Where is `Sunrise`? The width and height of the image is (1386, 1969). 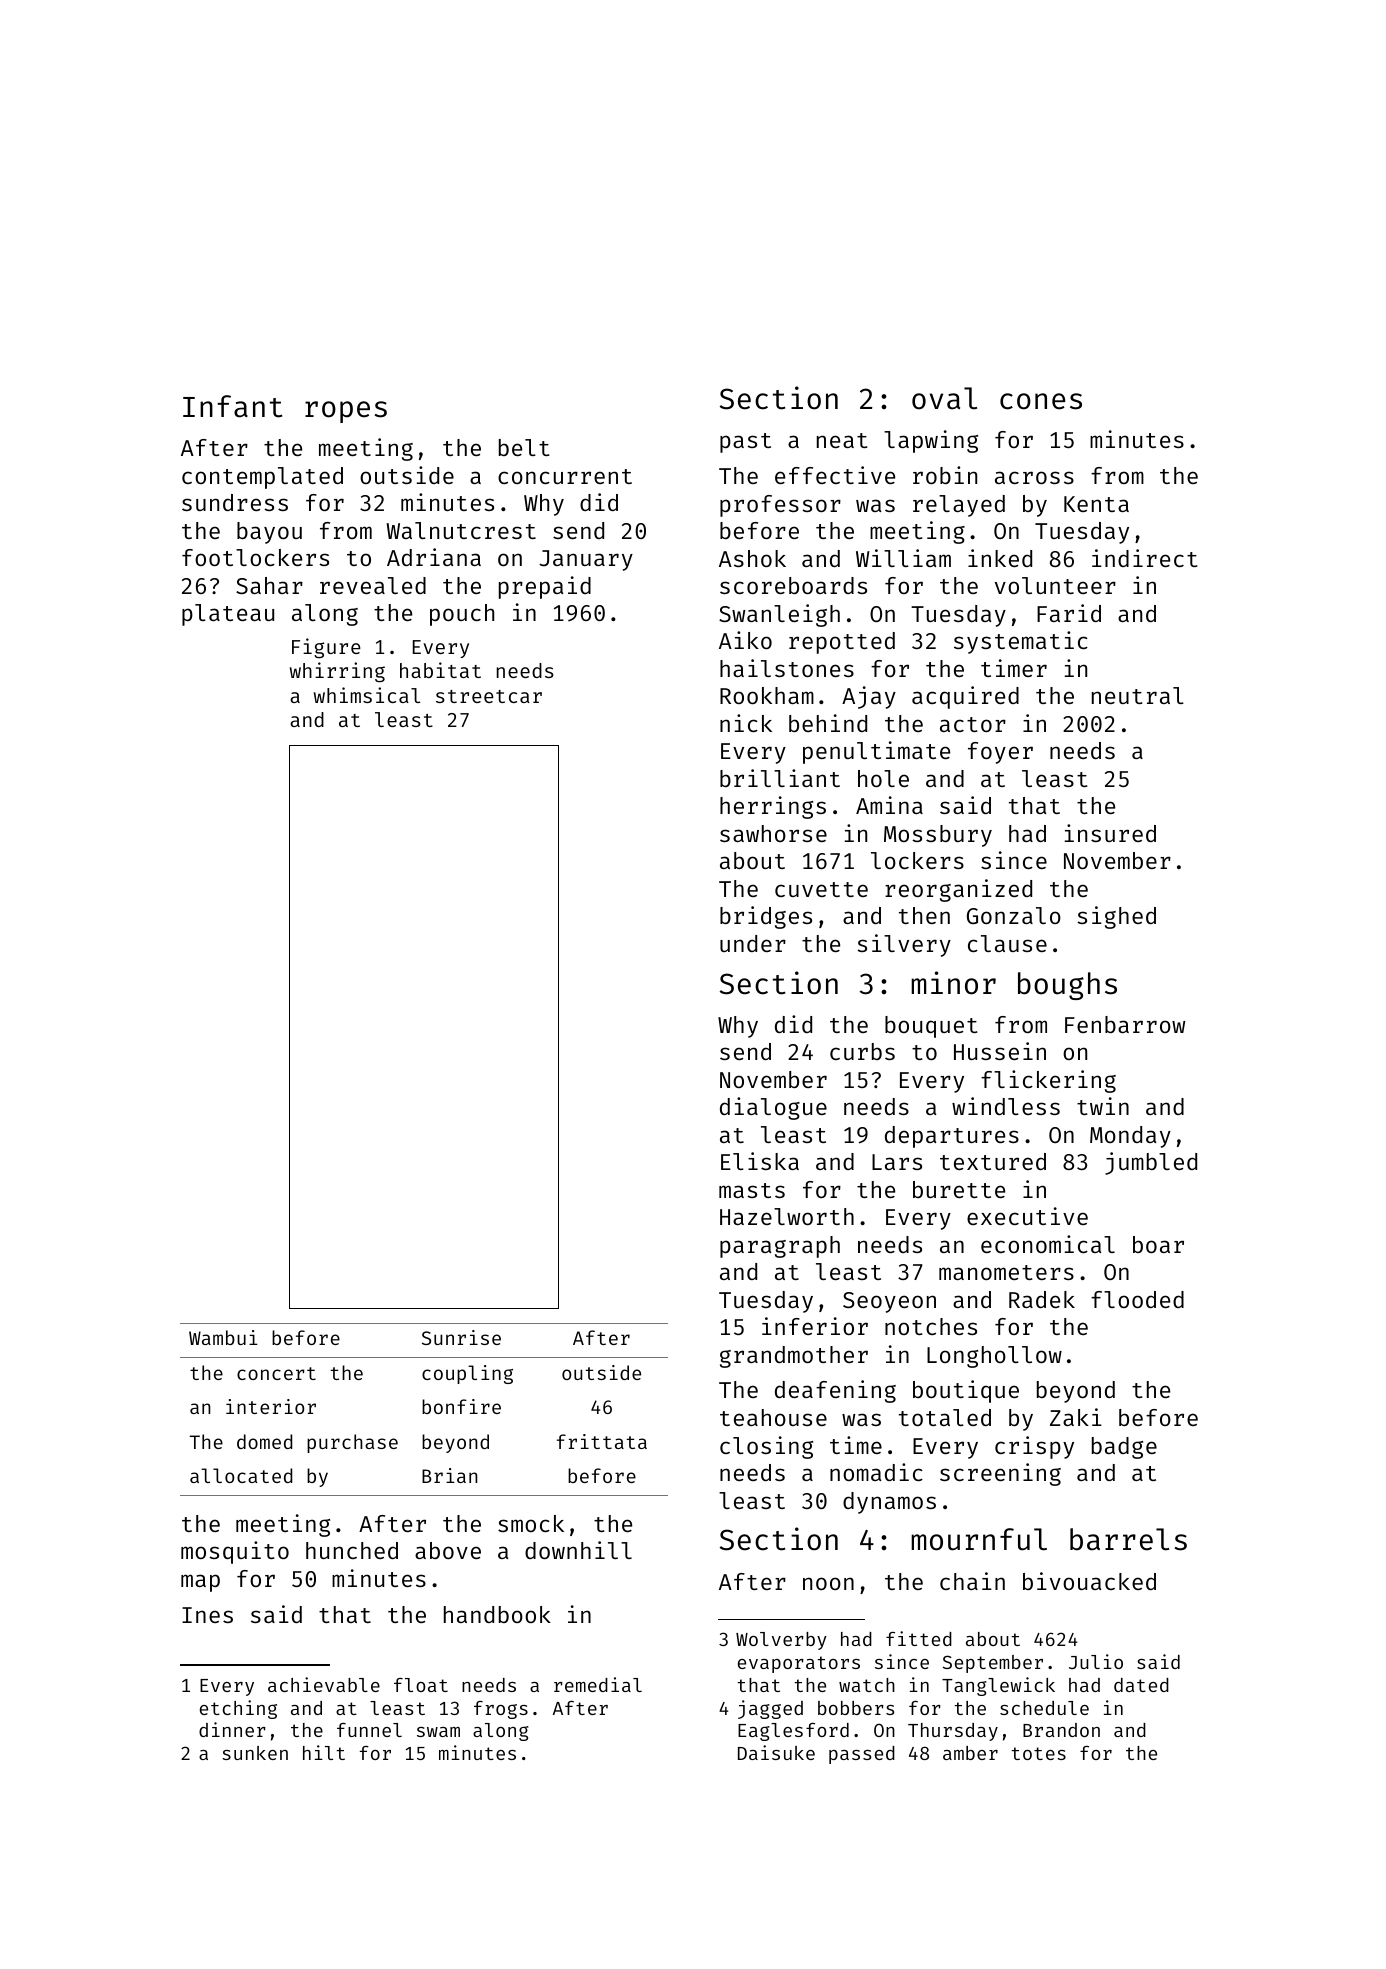 Sunrise is located at coordinates (461, 1337).
